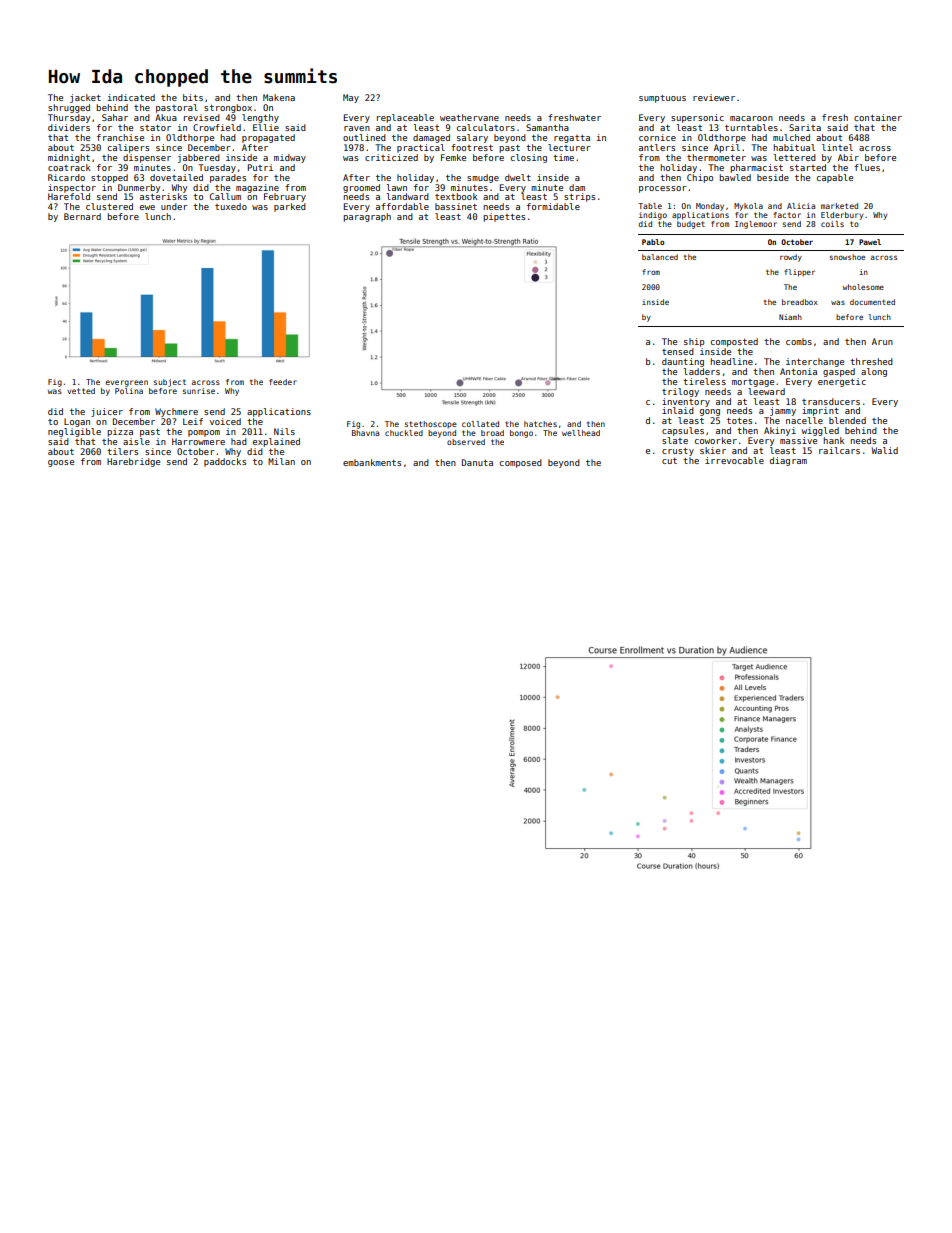  I want to click on mulched, so click(791, 137).
